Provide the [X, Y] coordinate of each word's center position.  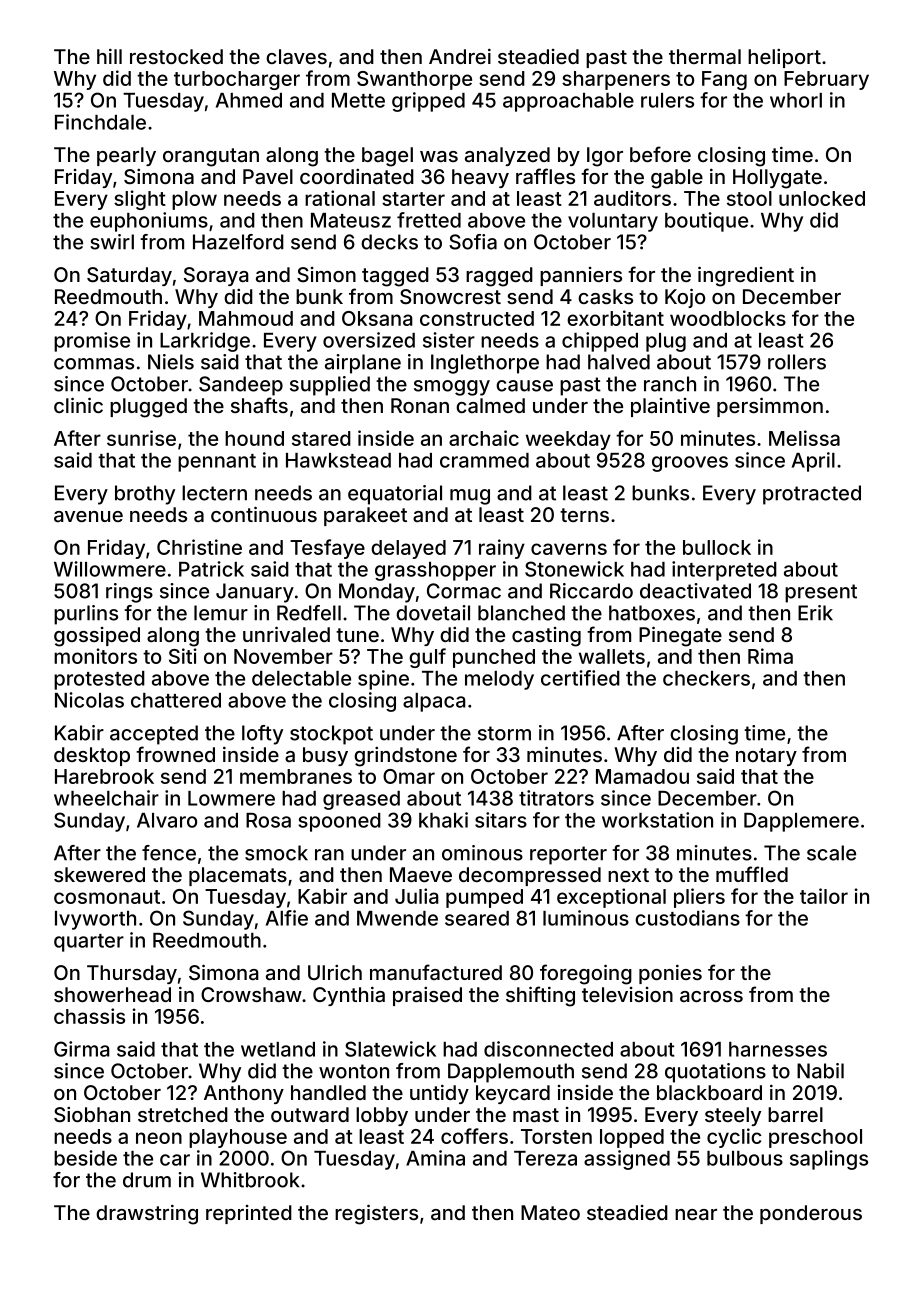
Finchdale [100, 122]
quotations [715, 1073]
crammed [484, 460]
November [283, 656]
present [821, 593]
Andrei [460, 56]
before [660, 154]
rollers [797, 362]
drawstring [147, 1214]
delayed [408, 549]
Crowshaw [251, 994]
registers [376, 1214]
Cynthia [349, 996]
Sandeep [241, 386]
